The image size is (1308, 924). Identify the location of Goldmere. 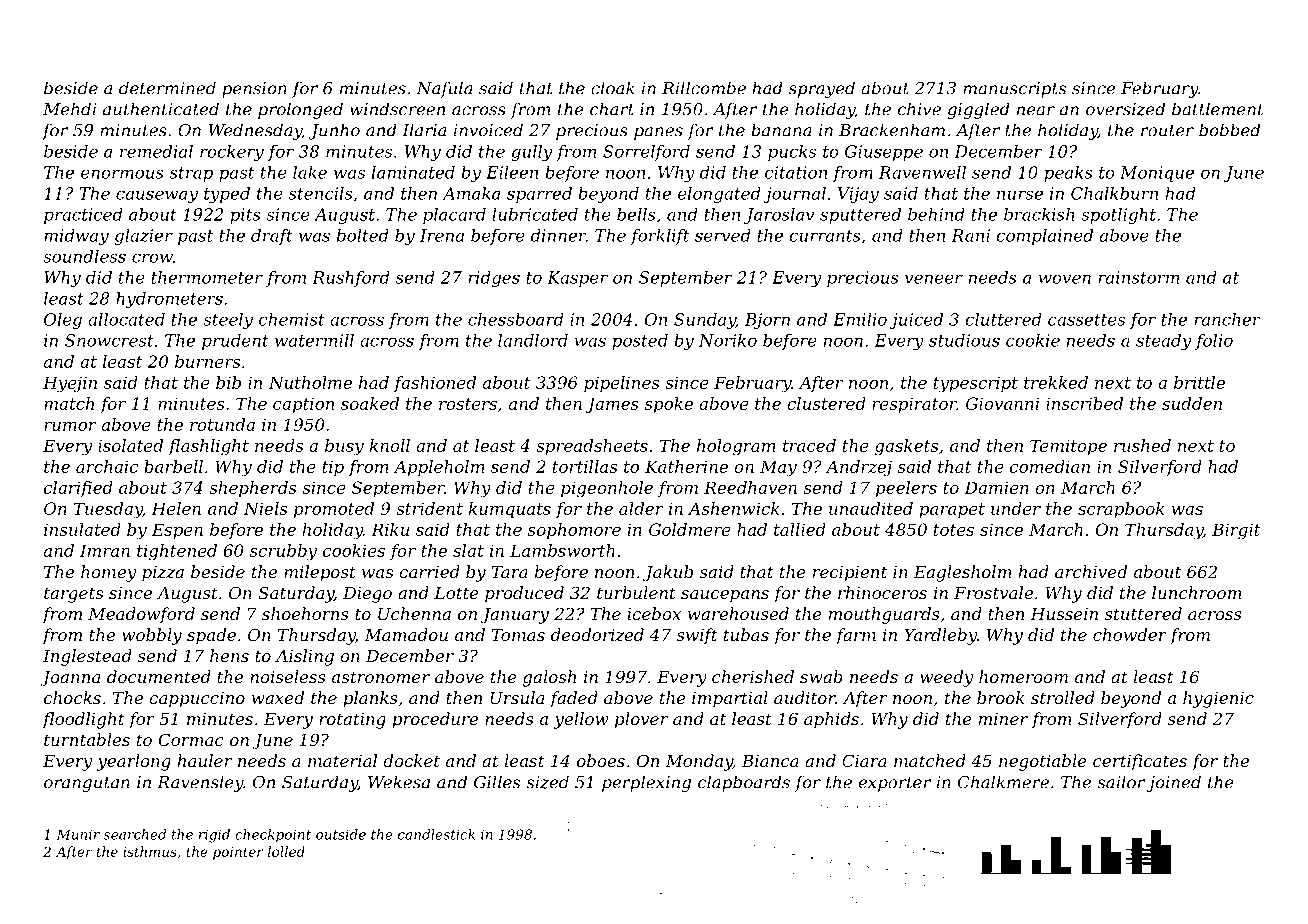
(690, 529).
